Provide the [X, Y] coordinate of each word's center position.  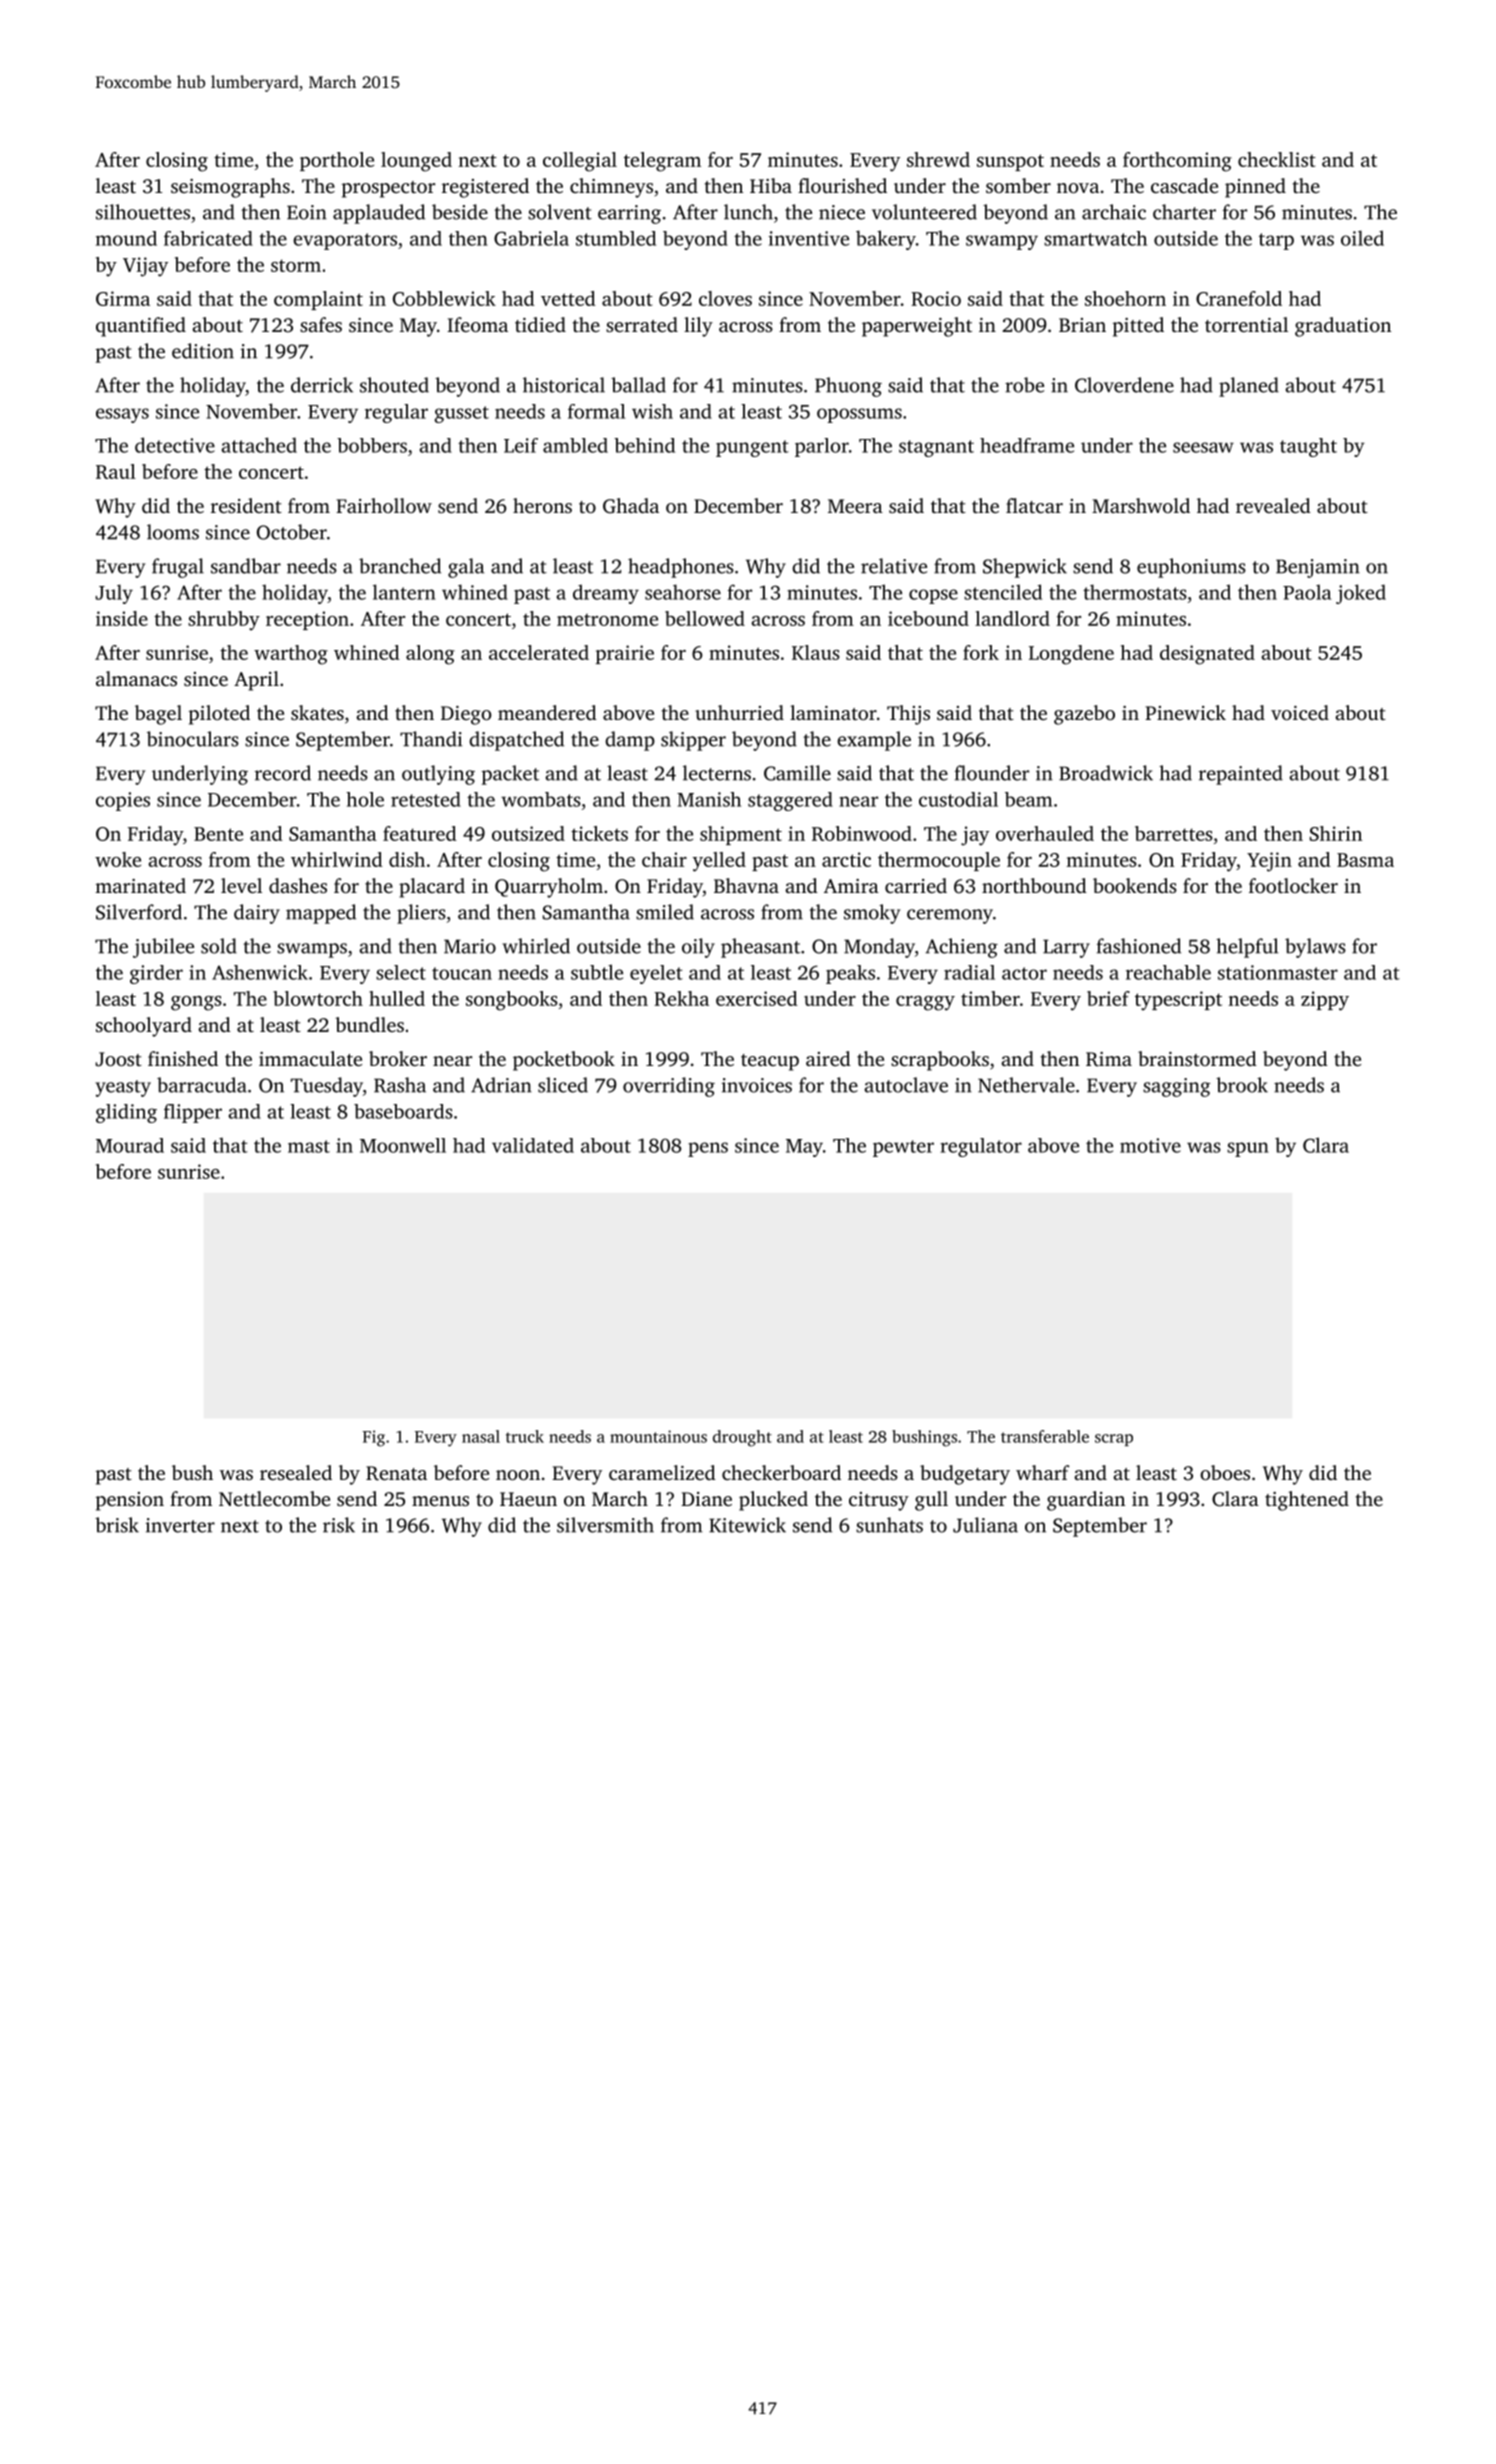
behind [644, 445]
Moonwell [403, 1145]
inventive [809, 238]
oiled [1362, 238]
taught [1308, 447]
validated [533, 1145]
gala [466, 568]
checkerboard [781, 1472]
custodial [958, 799]
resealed [296, 1472]
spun [1248, 1149]
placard [432, 888]
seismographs [230, 188]
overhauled [1045, 833]
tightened [1307, 1501]
